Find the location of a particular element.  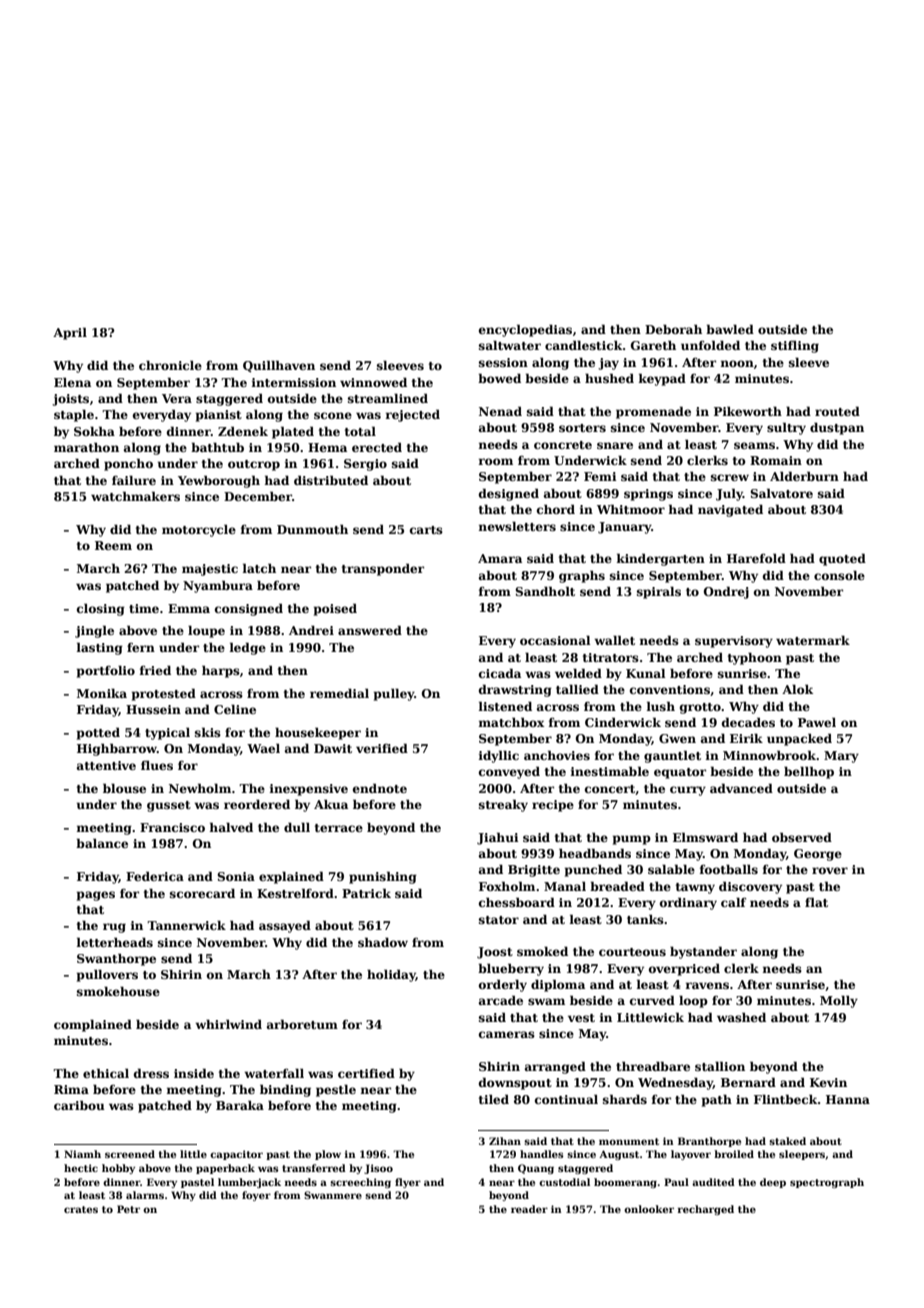

certified is located at coordinates (366, 1073).
